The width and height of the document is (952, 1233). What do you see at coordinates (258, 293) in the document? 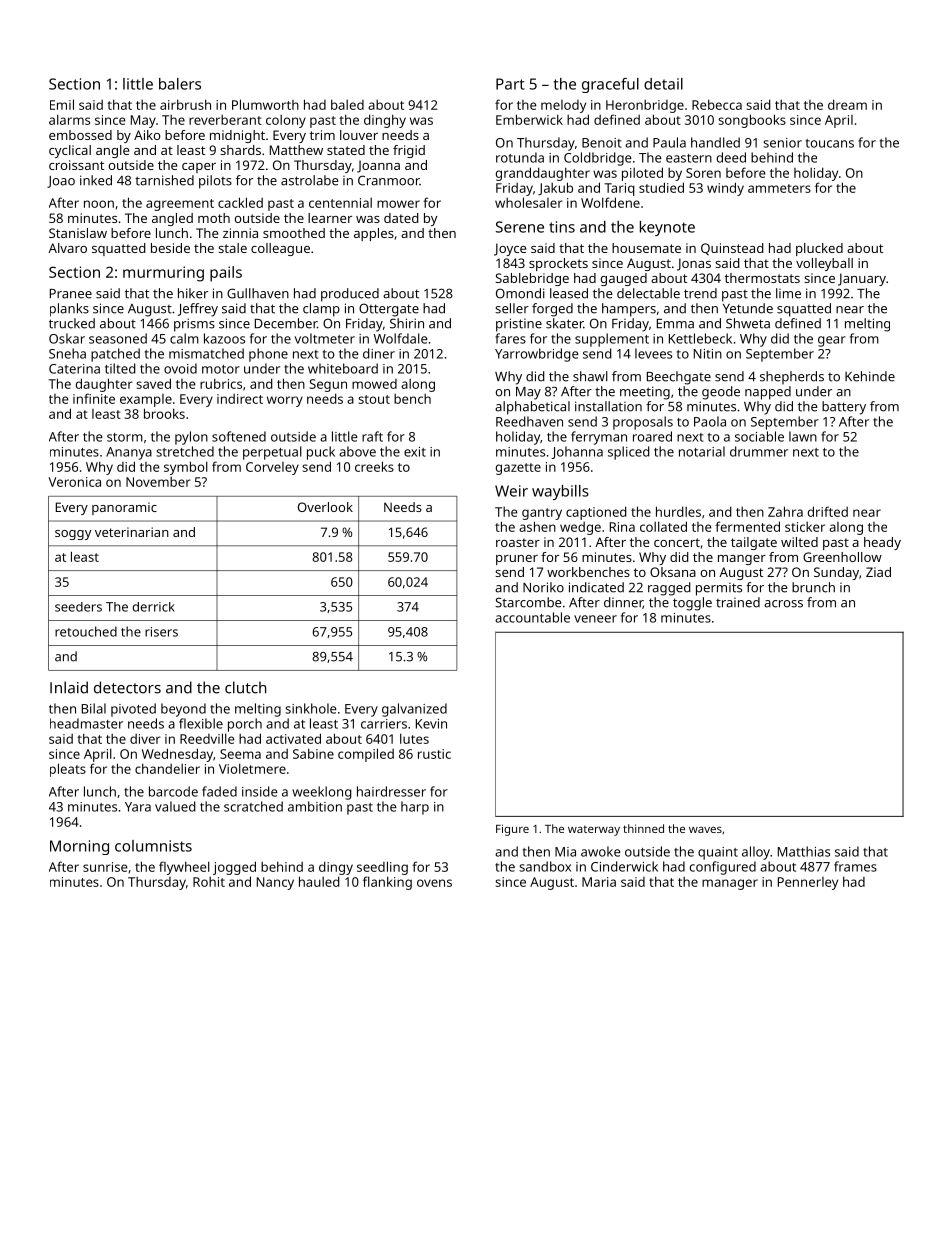
I see `Gullhaven` at bounding box center [258, 293].
